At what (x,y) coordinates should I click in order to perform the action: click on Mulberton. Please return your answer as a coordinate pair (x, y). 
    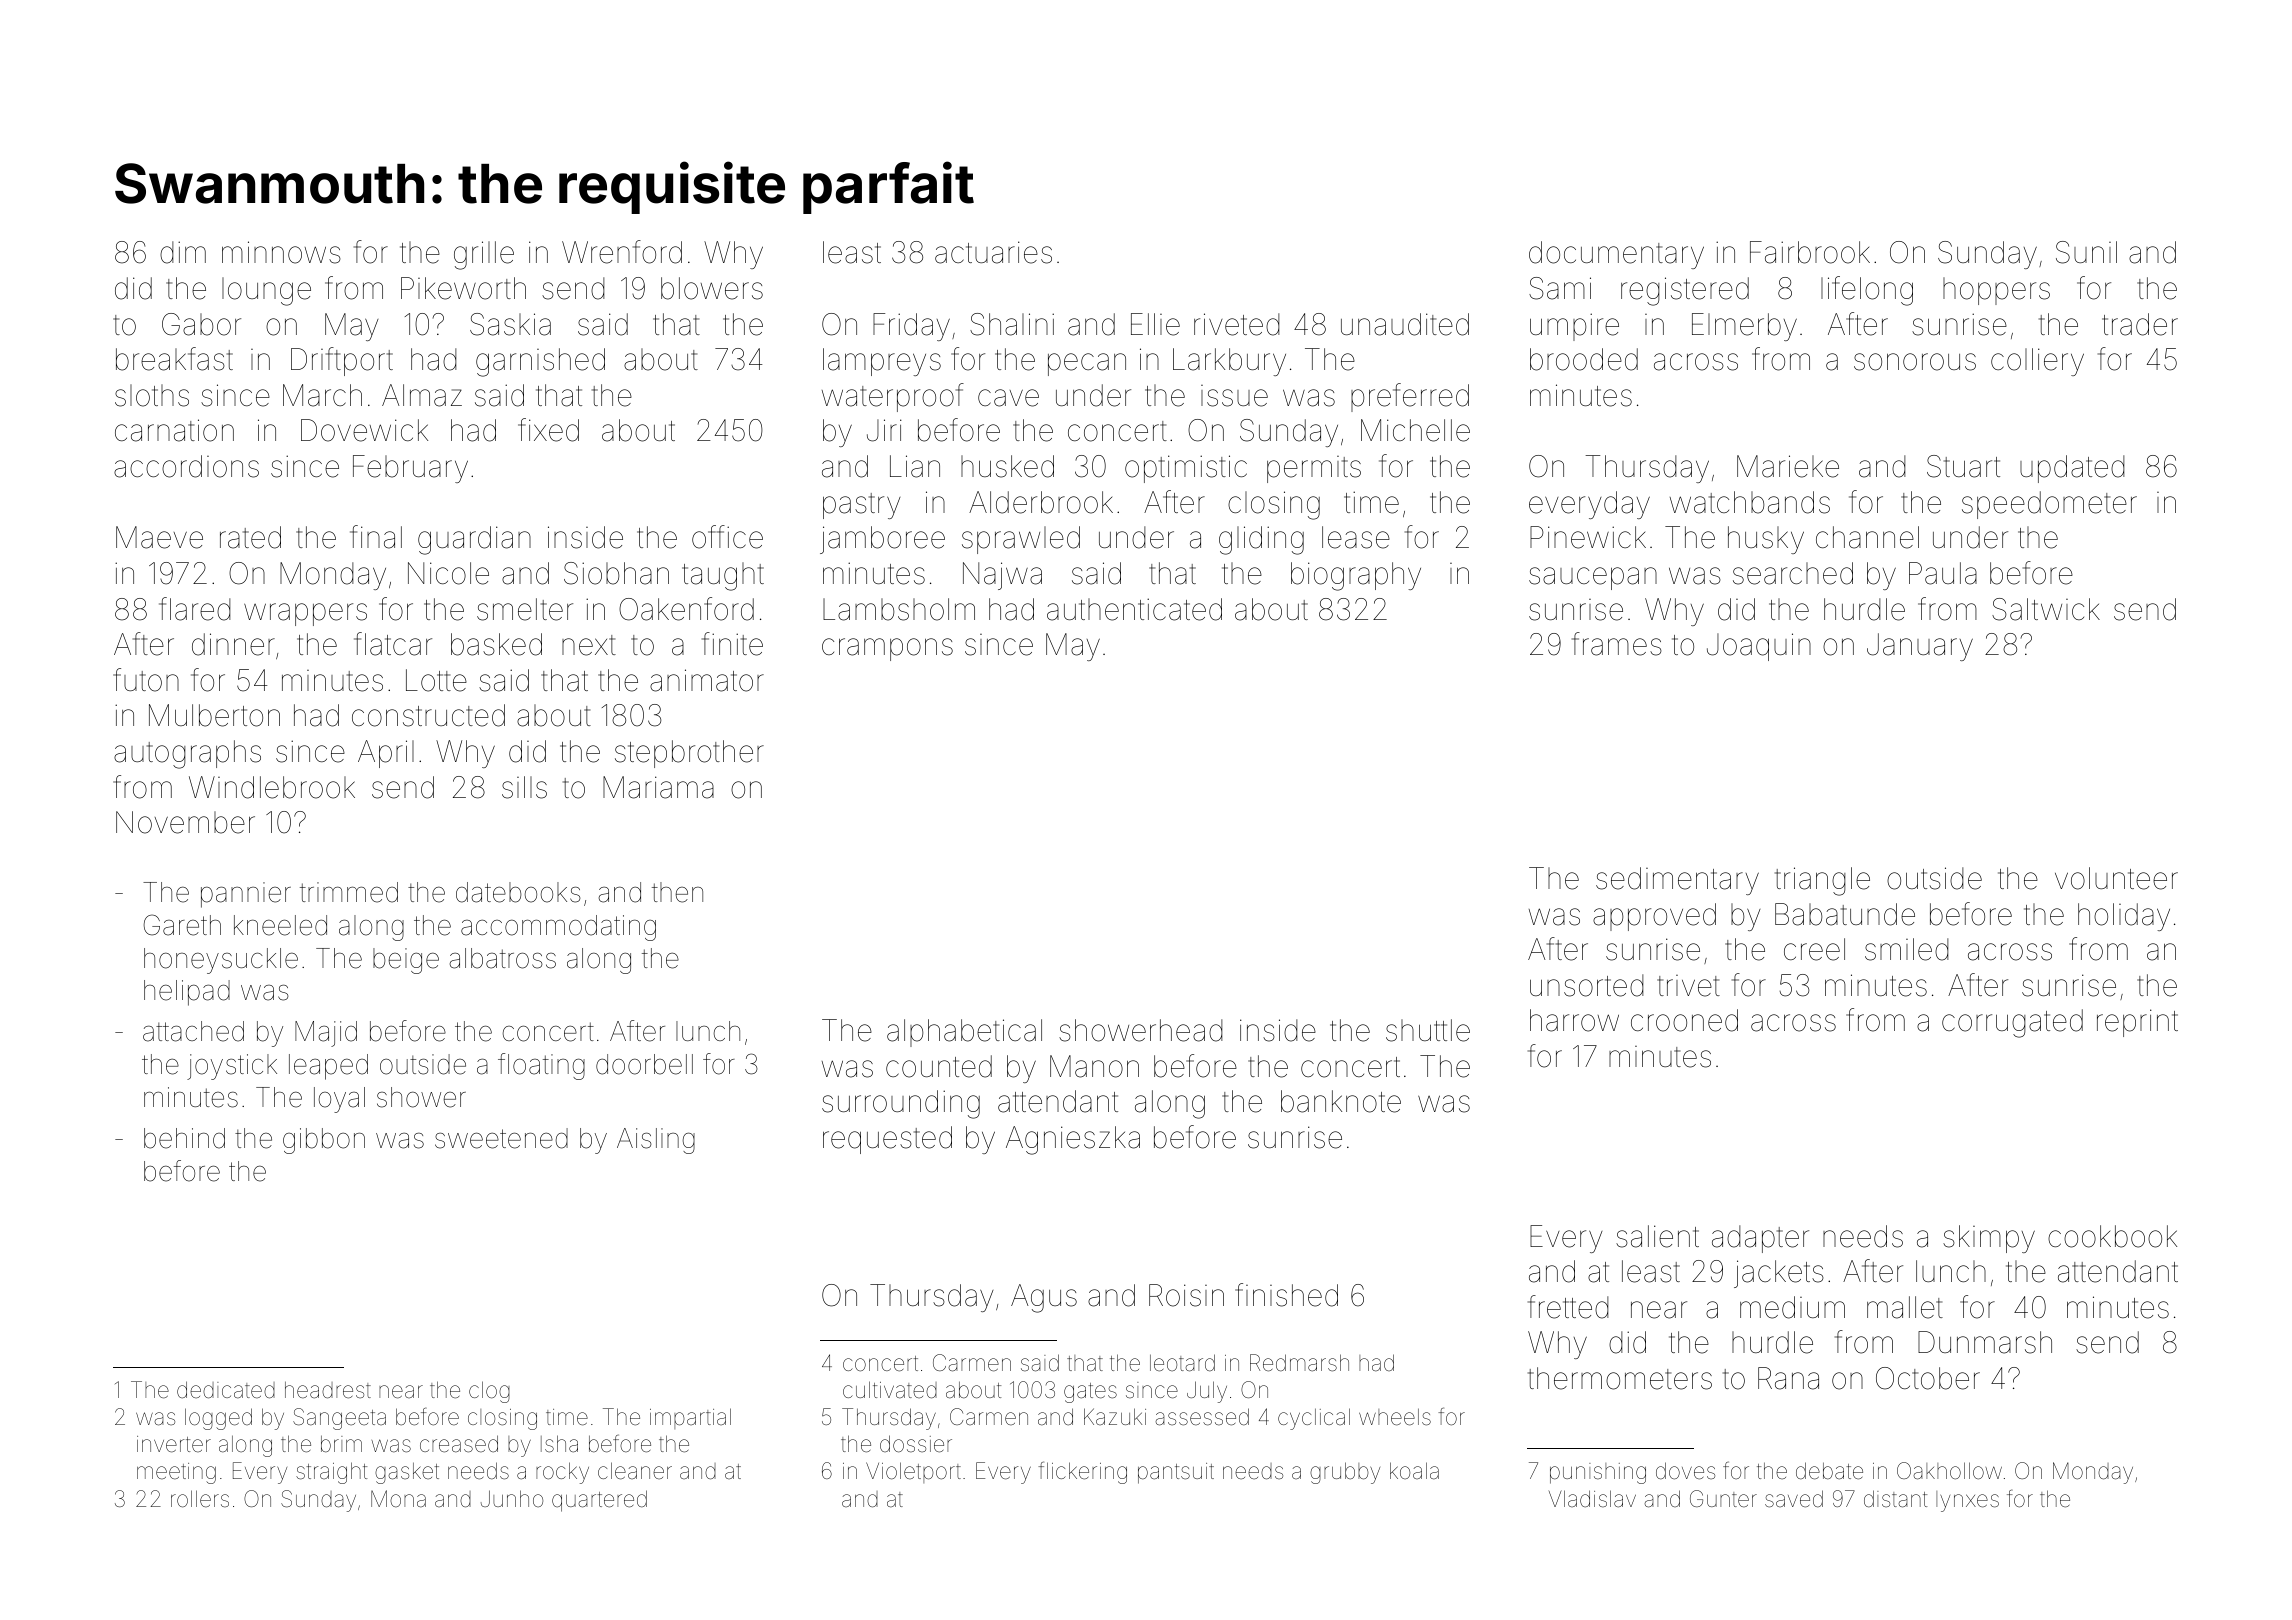
    Looking at the image, I should click on (214, 715).
